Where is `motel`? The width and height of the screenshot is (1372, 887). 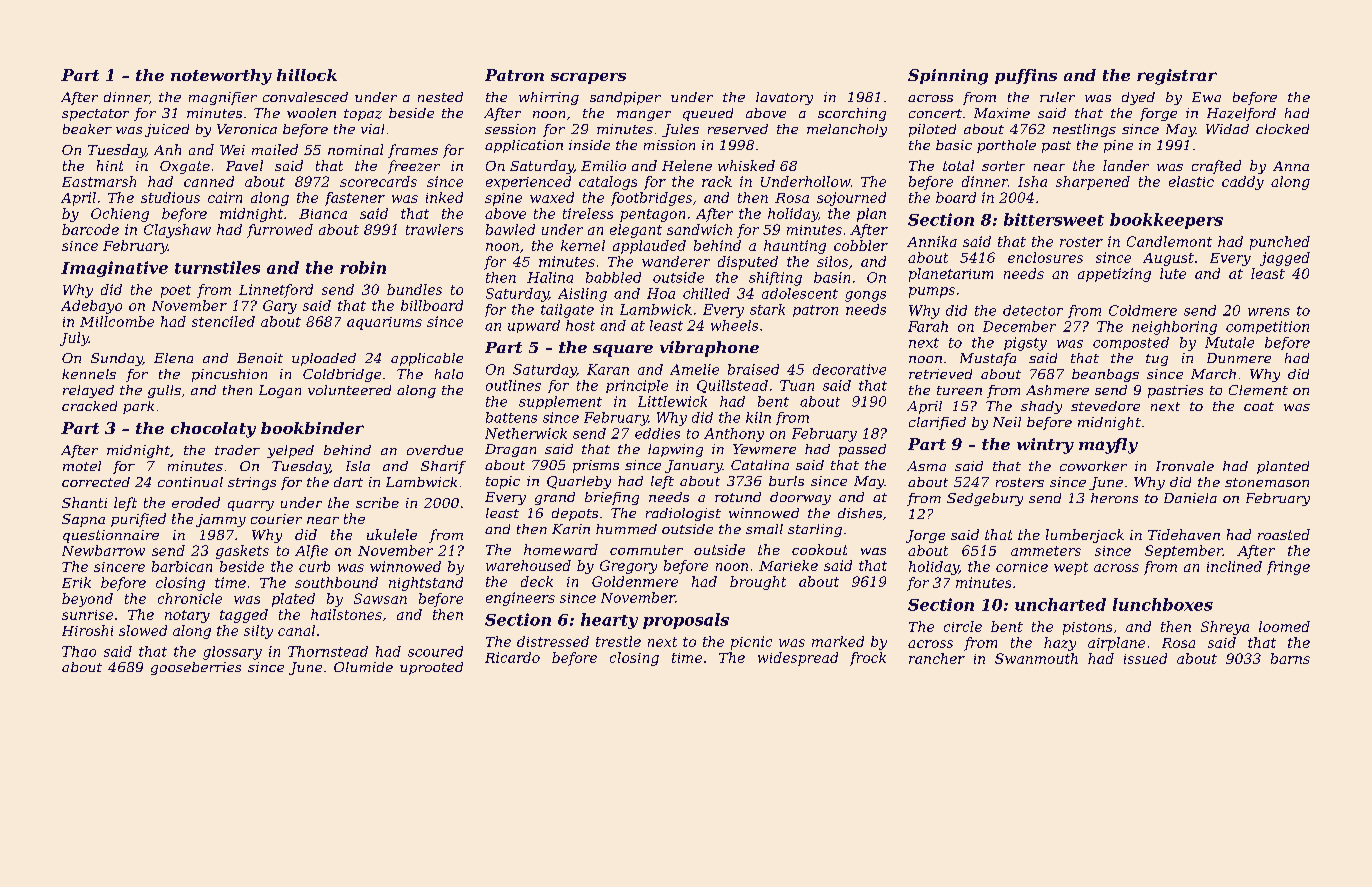
motel is located at coordinates (82, 466).
